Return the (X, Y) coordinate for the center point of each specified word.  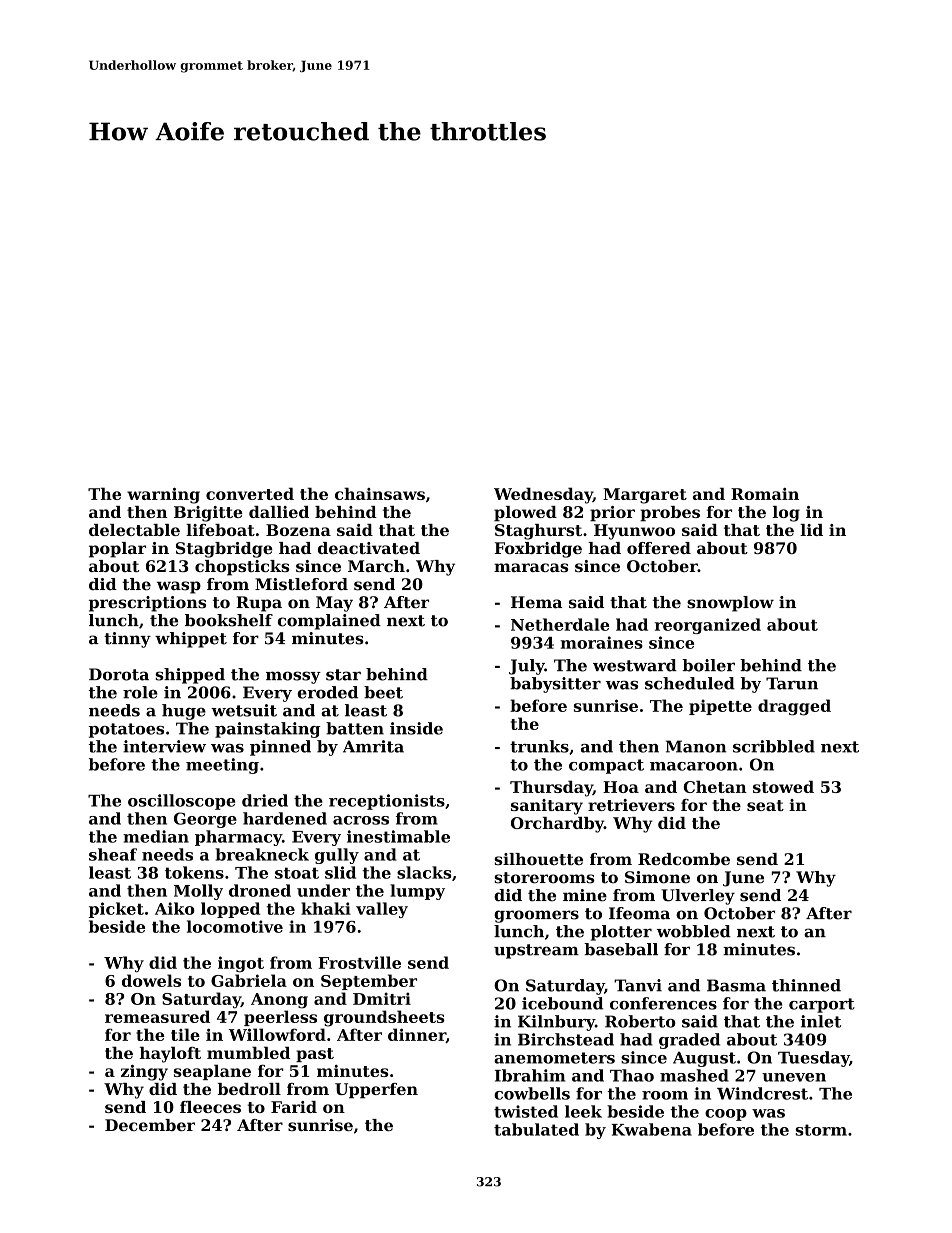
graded (689, 1041)
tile (185, 1034)
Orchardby (557, 825)
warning (163, 496)
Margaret (645, 496)
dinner (417, 1035)
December (150, 1125)
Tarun (792, 683)
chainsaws (380, 493)
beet (383, 692)
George (205, 820)
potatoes (126, 730)
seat (765, 805)
